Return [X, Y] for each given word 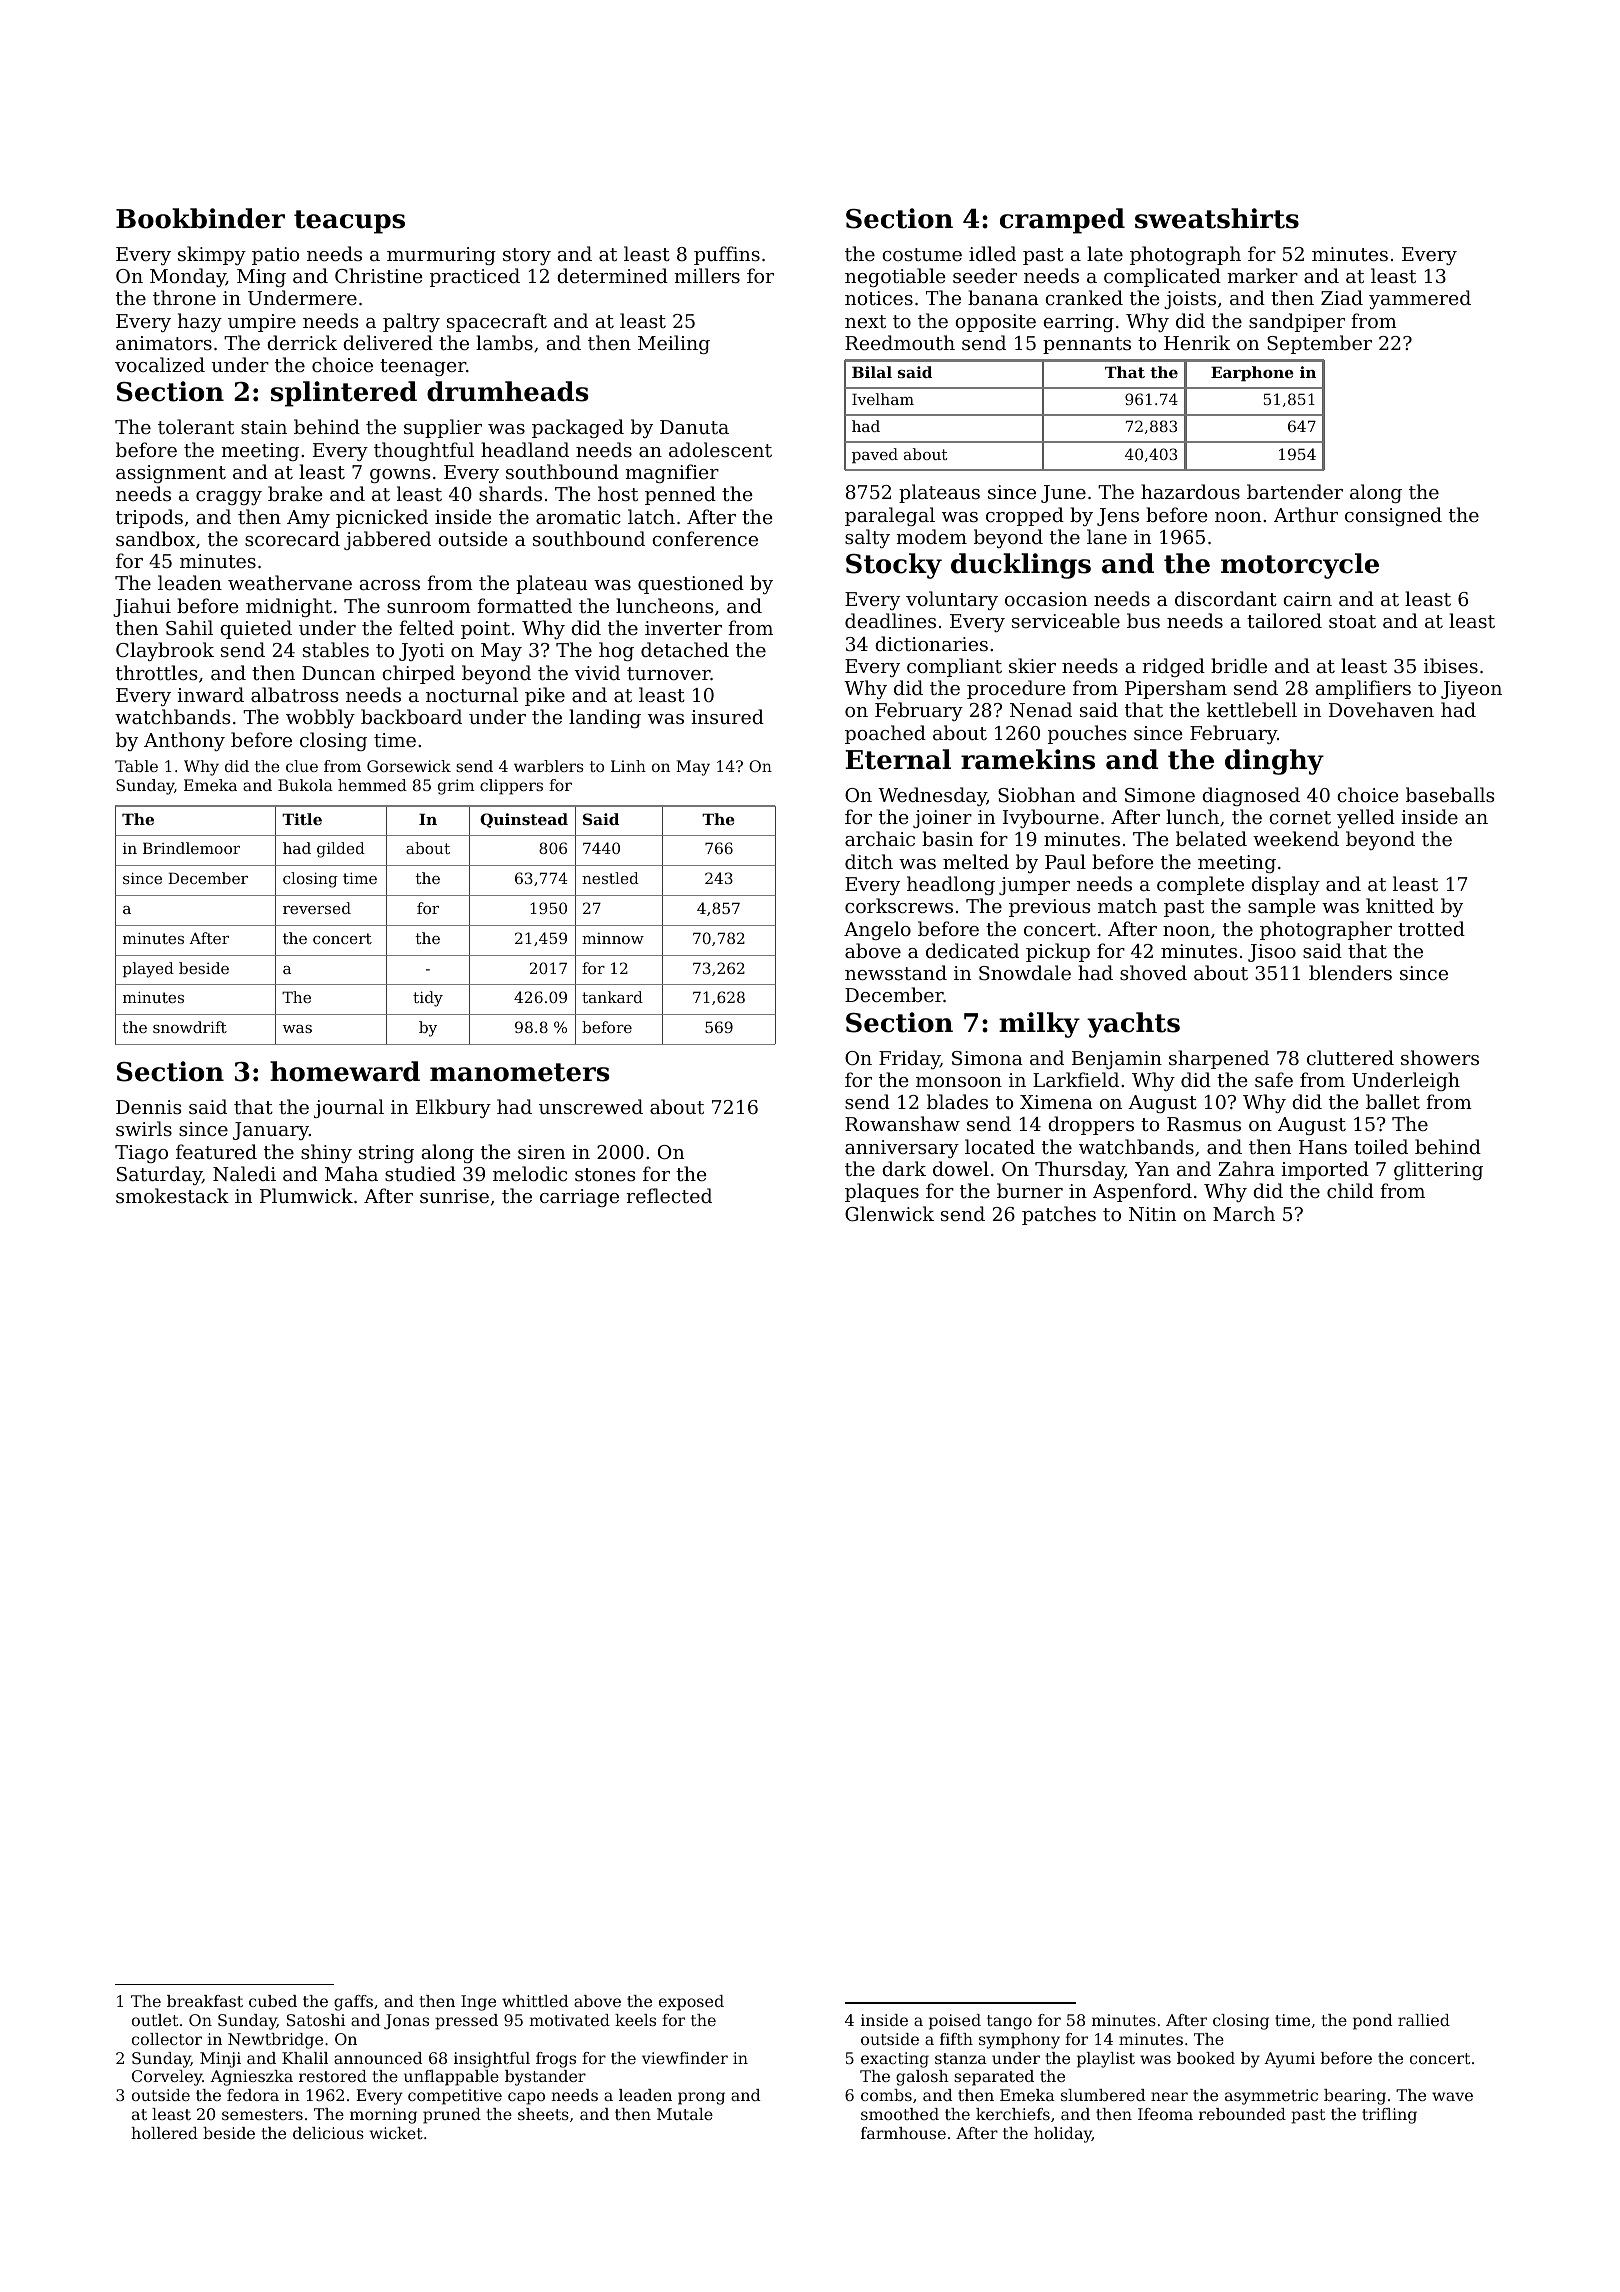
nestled [610, 878]
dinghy [1274, 762]
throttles [157, 672]
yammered [1420, 299]
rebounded [1242, 2114]
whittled [535, 2001]
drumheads [507, 391]
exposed [691, 2003]
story [527, 256]
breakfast [205, 2001]
